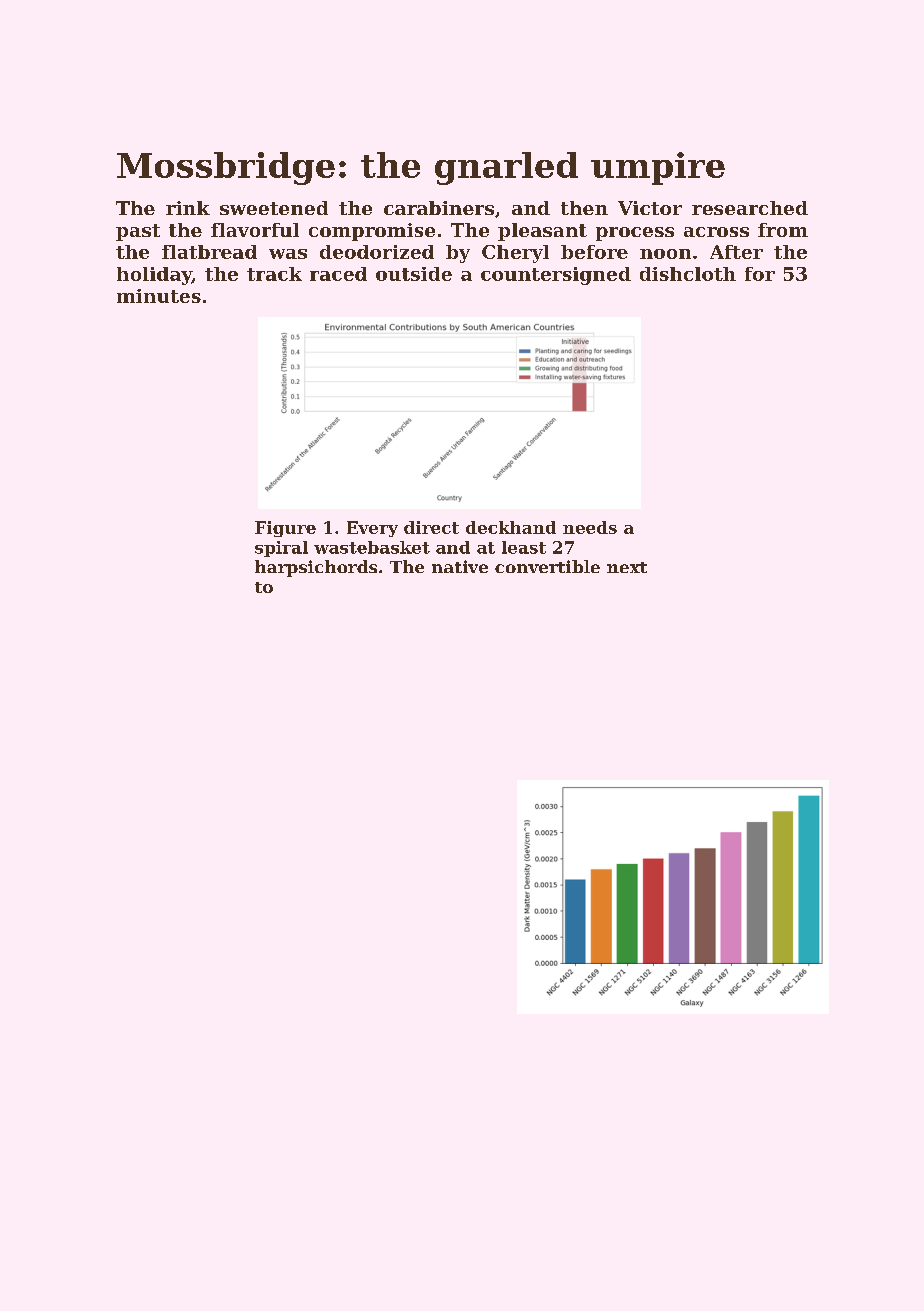 This document has height=1311, width=924. Describe the element at coordinates (274, 274) in the document. I see `track` at that location.
